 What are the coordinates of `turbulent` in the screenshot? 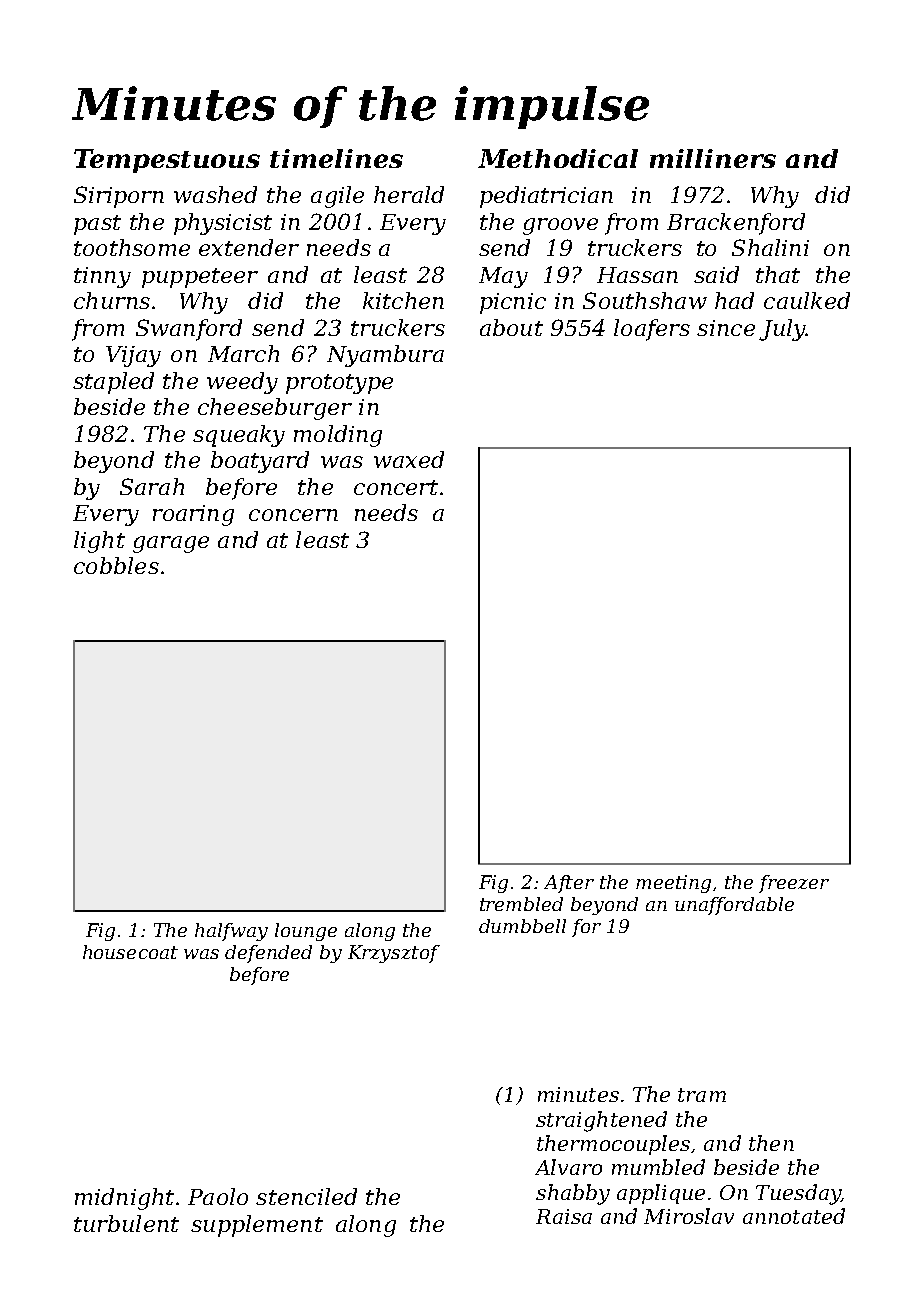 It's located at (126, 1223).
